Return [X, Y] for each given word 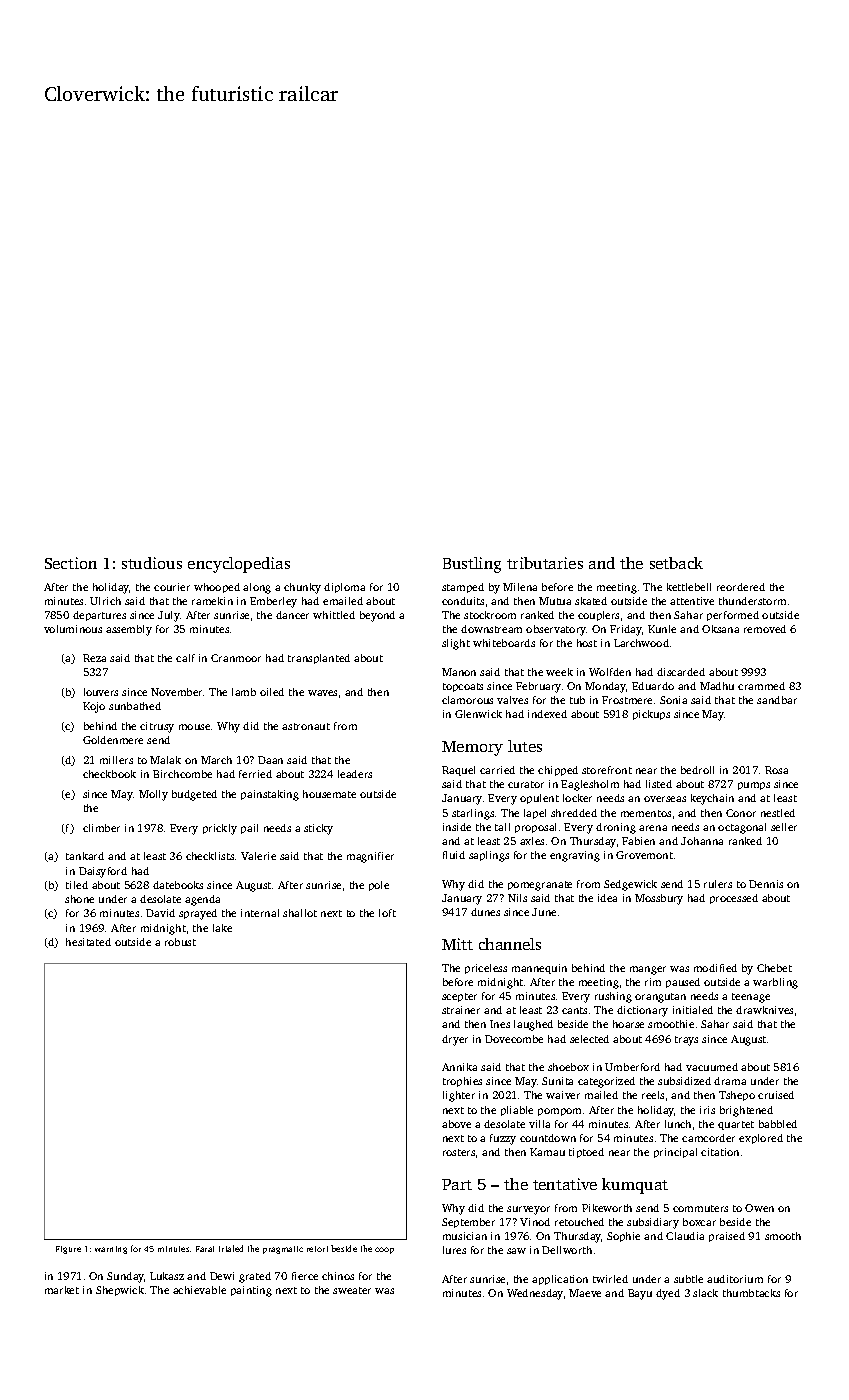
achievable [199, 1290]
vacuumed [712, 1067]
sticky [318, 829]
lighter [459, 1096]
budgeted [194, 795]
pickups [651, 715]
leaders [355, 774]
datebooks [178, 885]
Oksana [720, 629]
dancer [292, 615]
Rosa [776, 770]
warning [111, 1250]
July [169, 616]
